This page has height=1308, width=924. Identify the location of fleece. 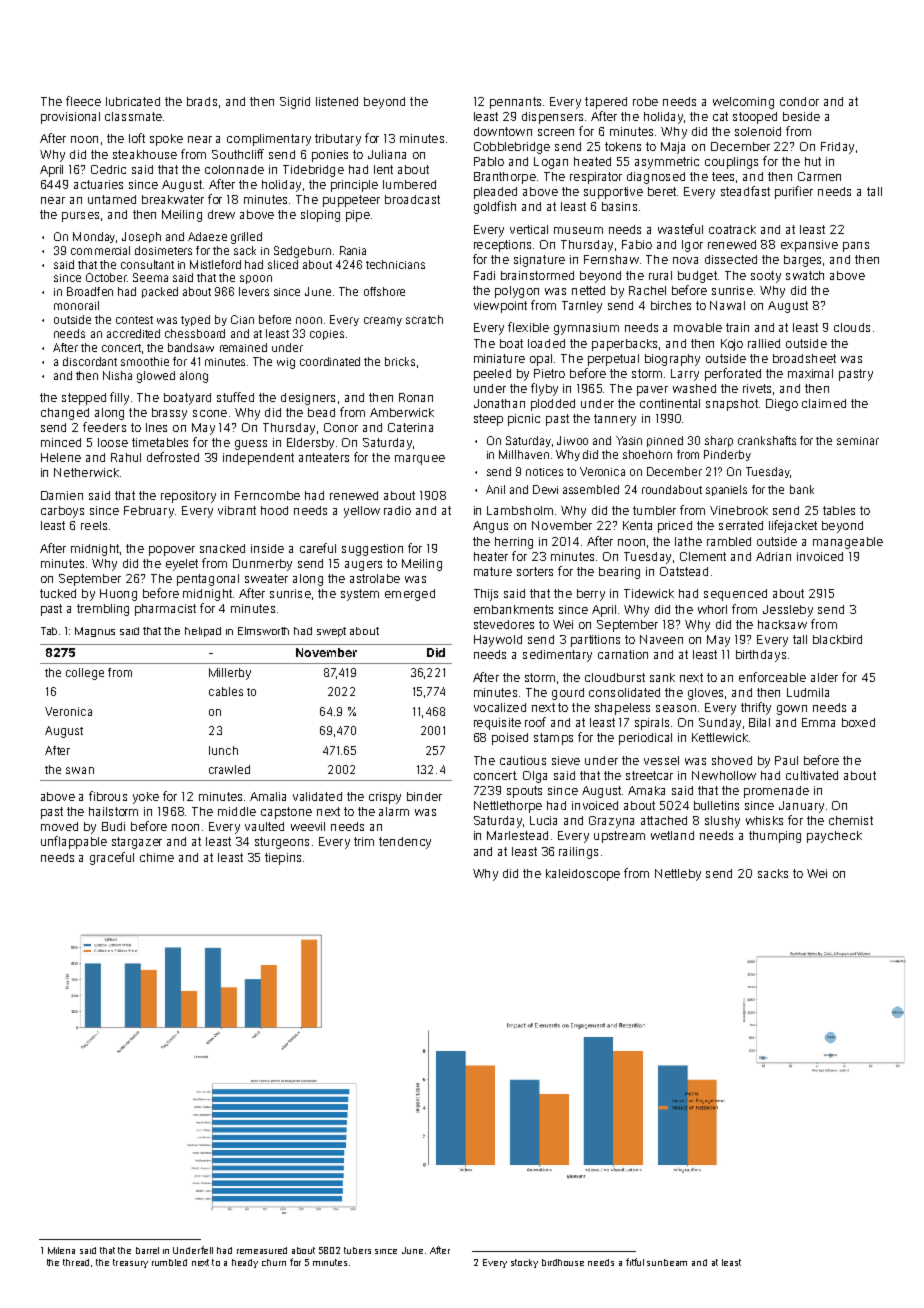
(83, 101).
